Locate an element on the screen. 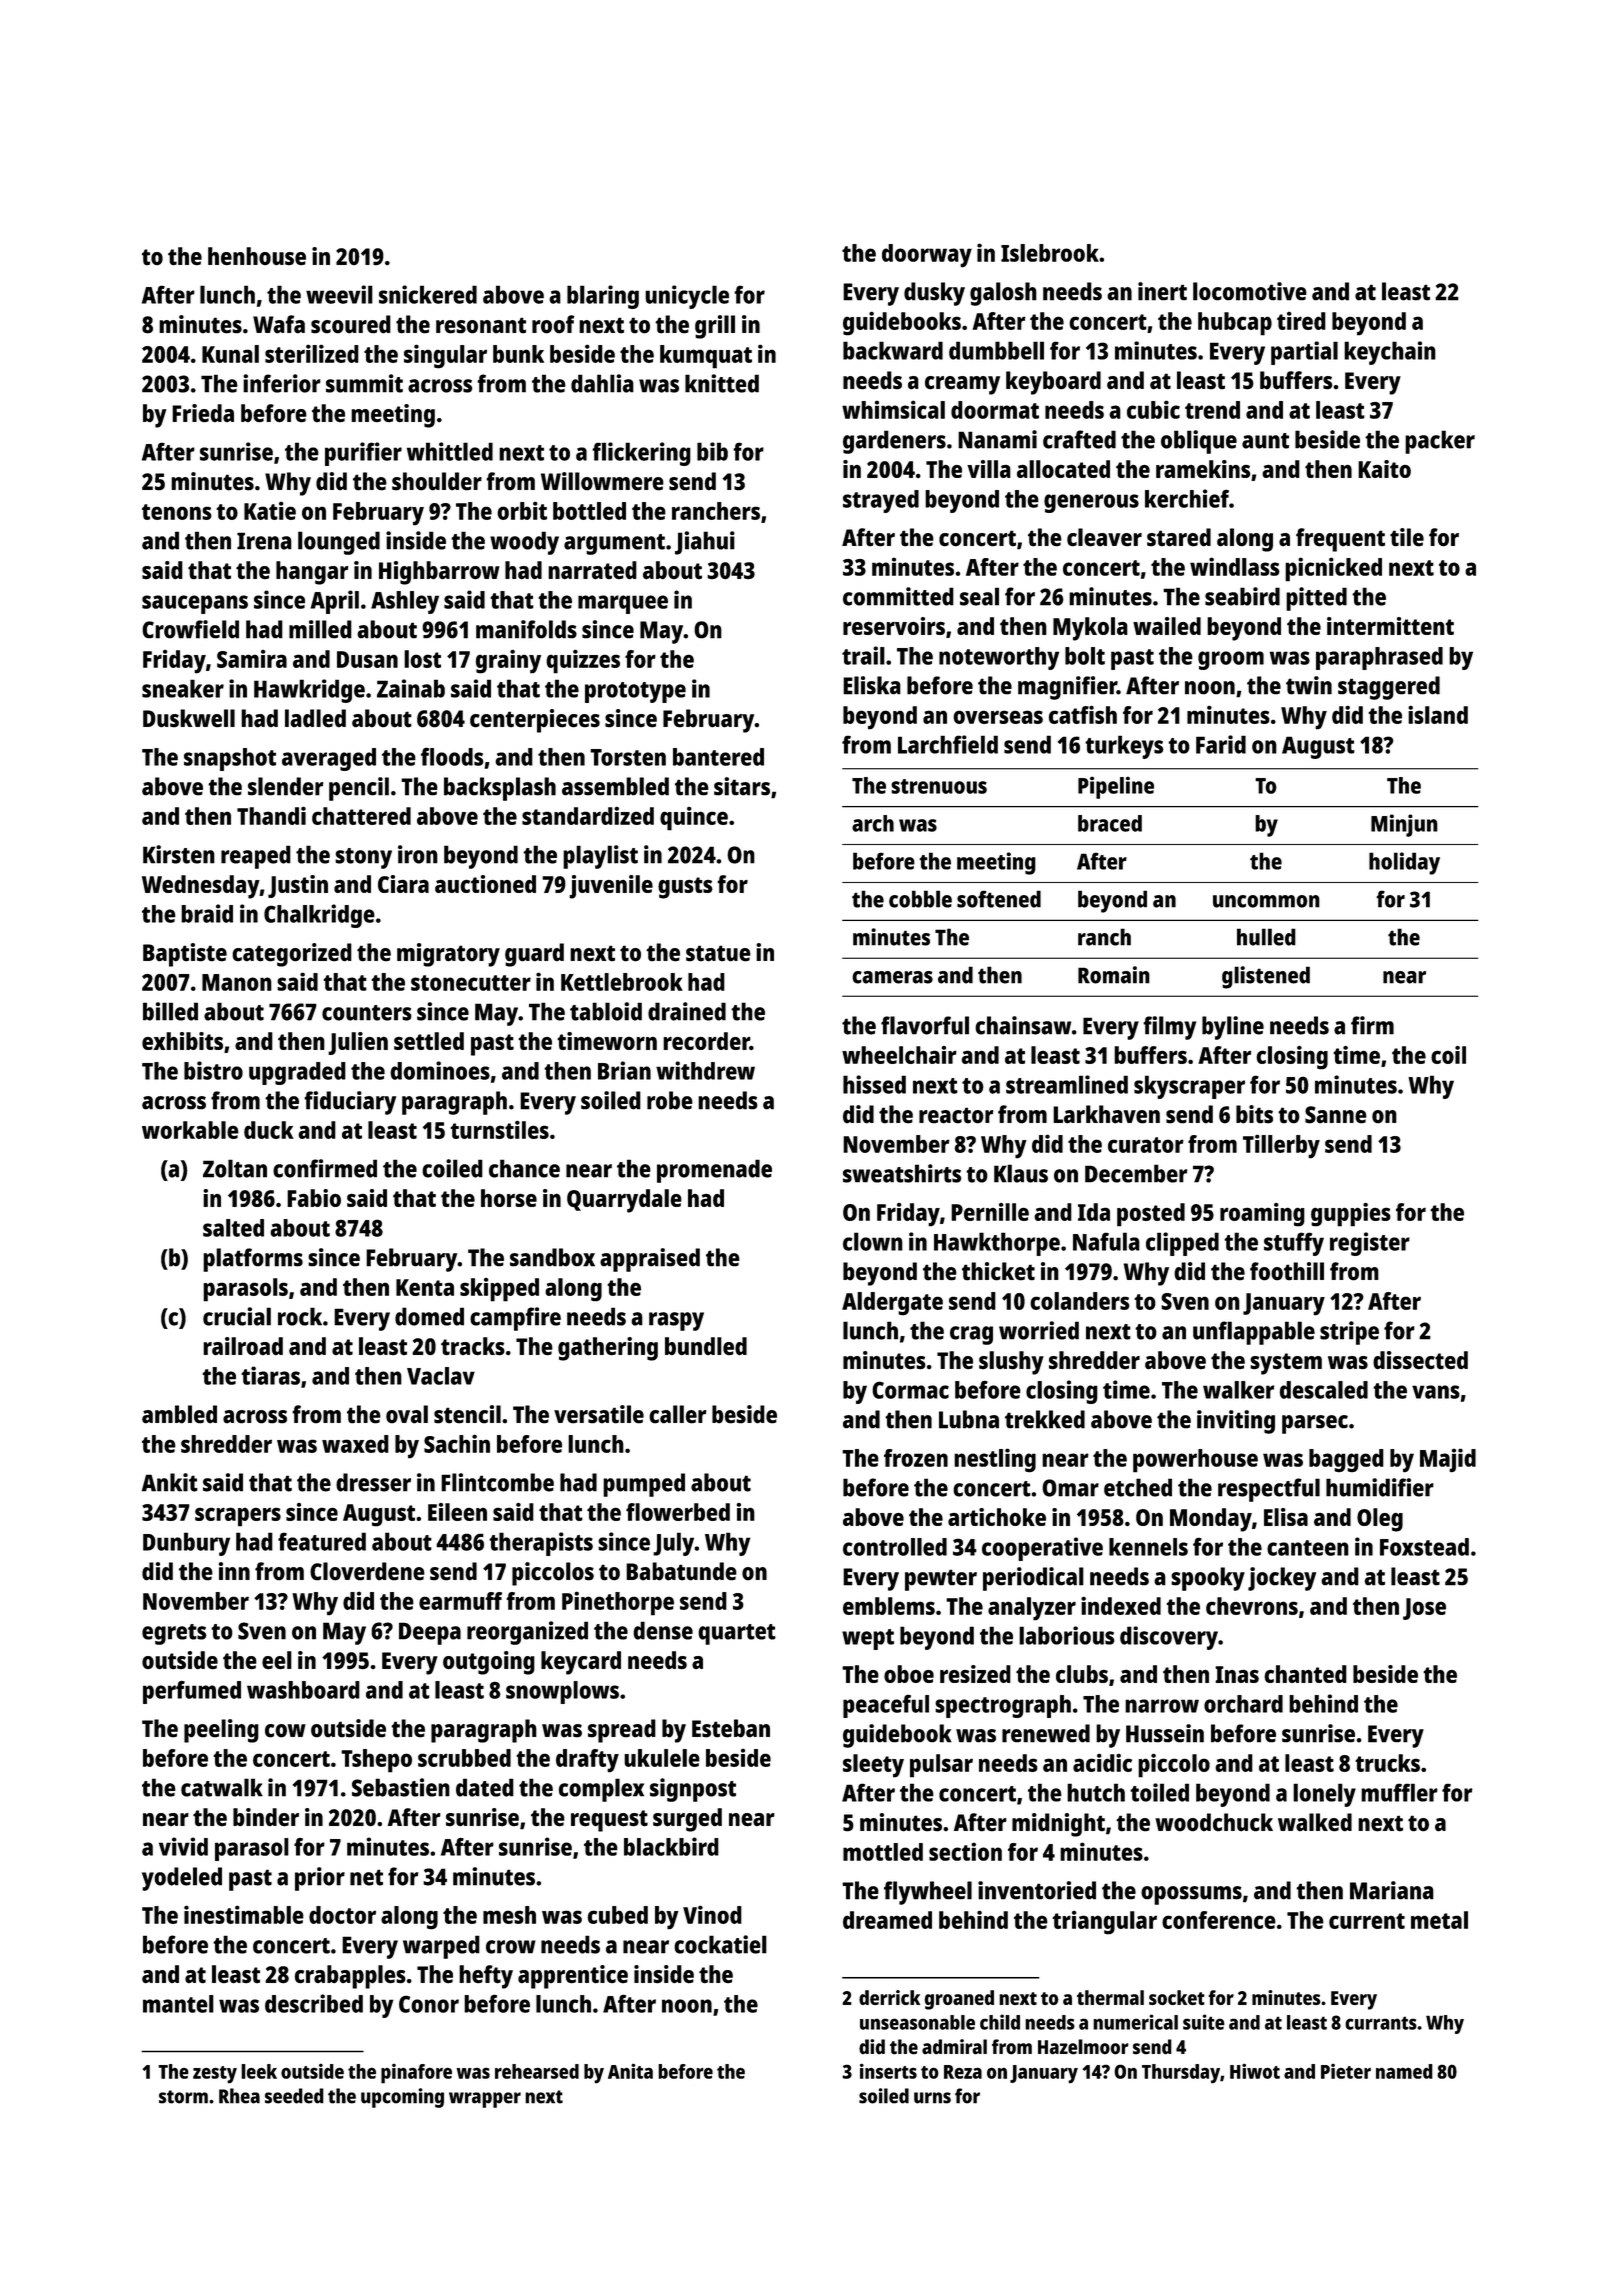 The width and height of the screenshot is (1620, 2292). Cormac is located at coordinates (910, 1390).
